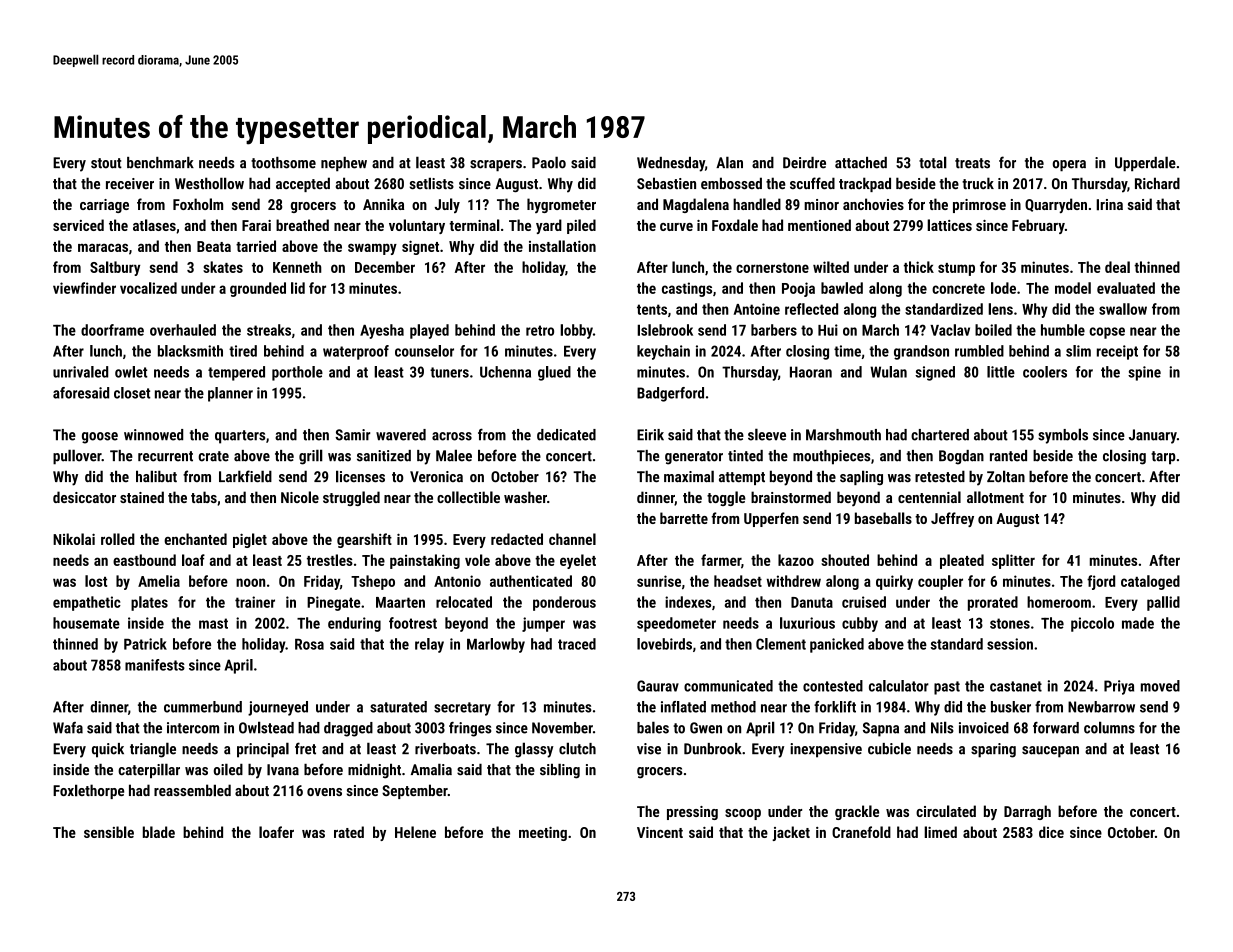 The height and width of the screenshot is (952, 1233). Describe the element at coordinates (543, 834) in the screenshot. I see `meeting` at that location.
